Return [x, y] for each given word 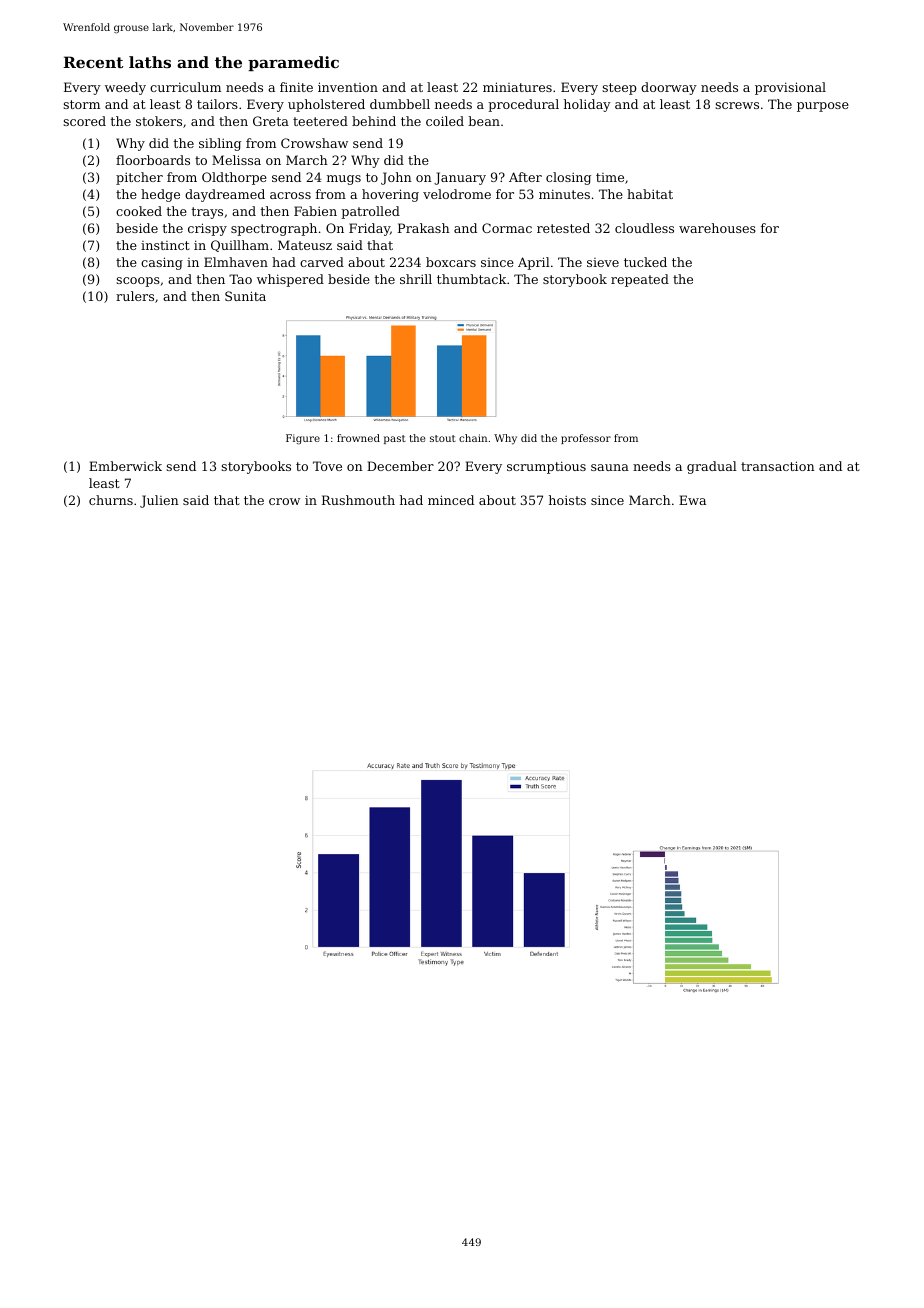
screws [737, 105]
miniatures [517, 87]
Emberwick [125, 466]
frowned [358, 438]
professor [586, 439]
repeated [640, 280]
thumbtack [471, 279]
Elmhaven [236, 262]
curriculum [185, 87]
